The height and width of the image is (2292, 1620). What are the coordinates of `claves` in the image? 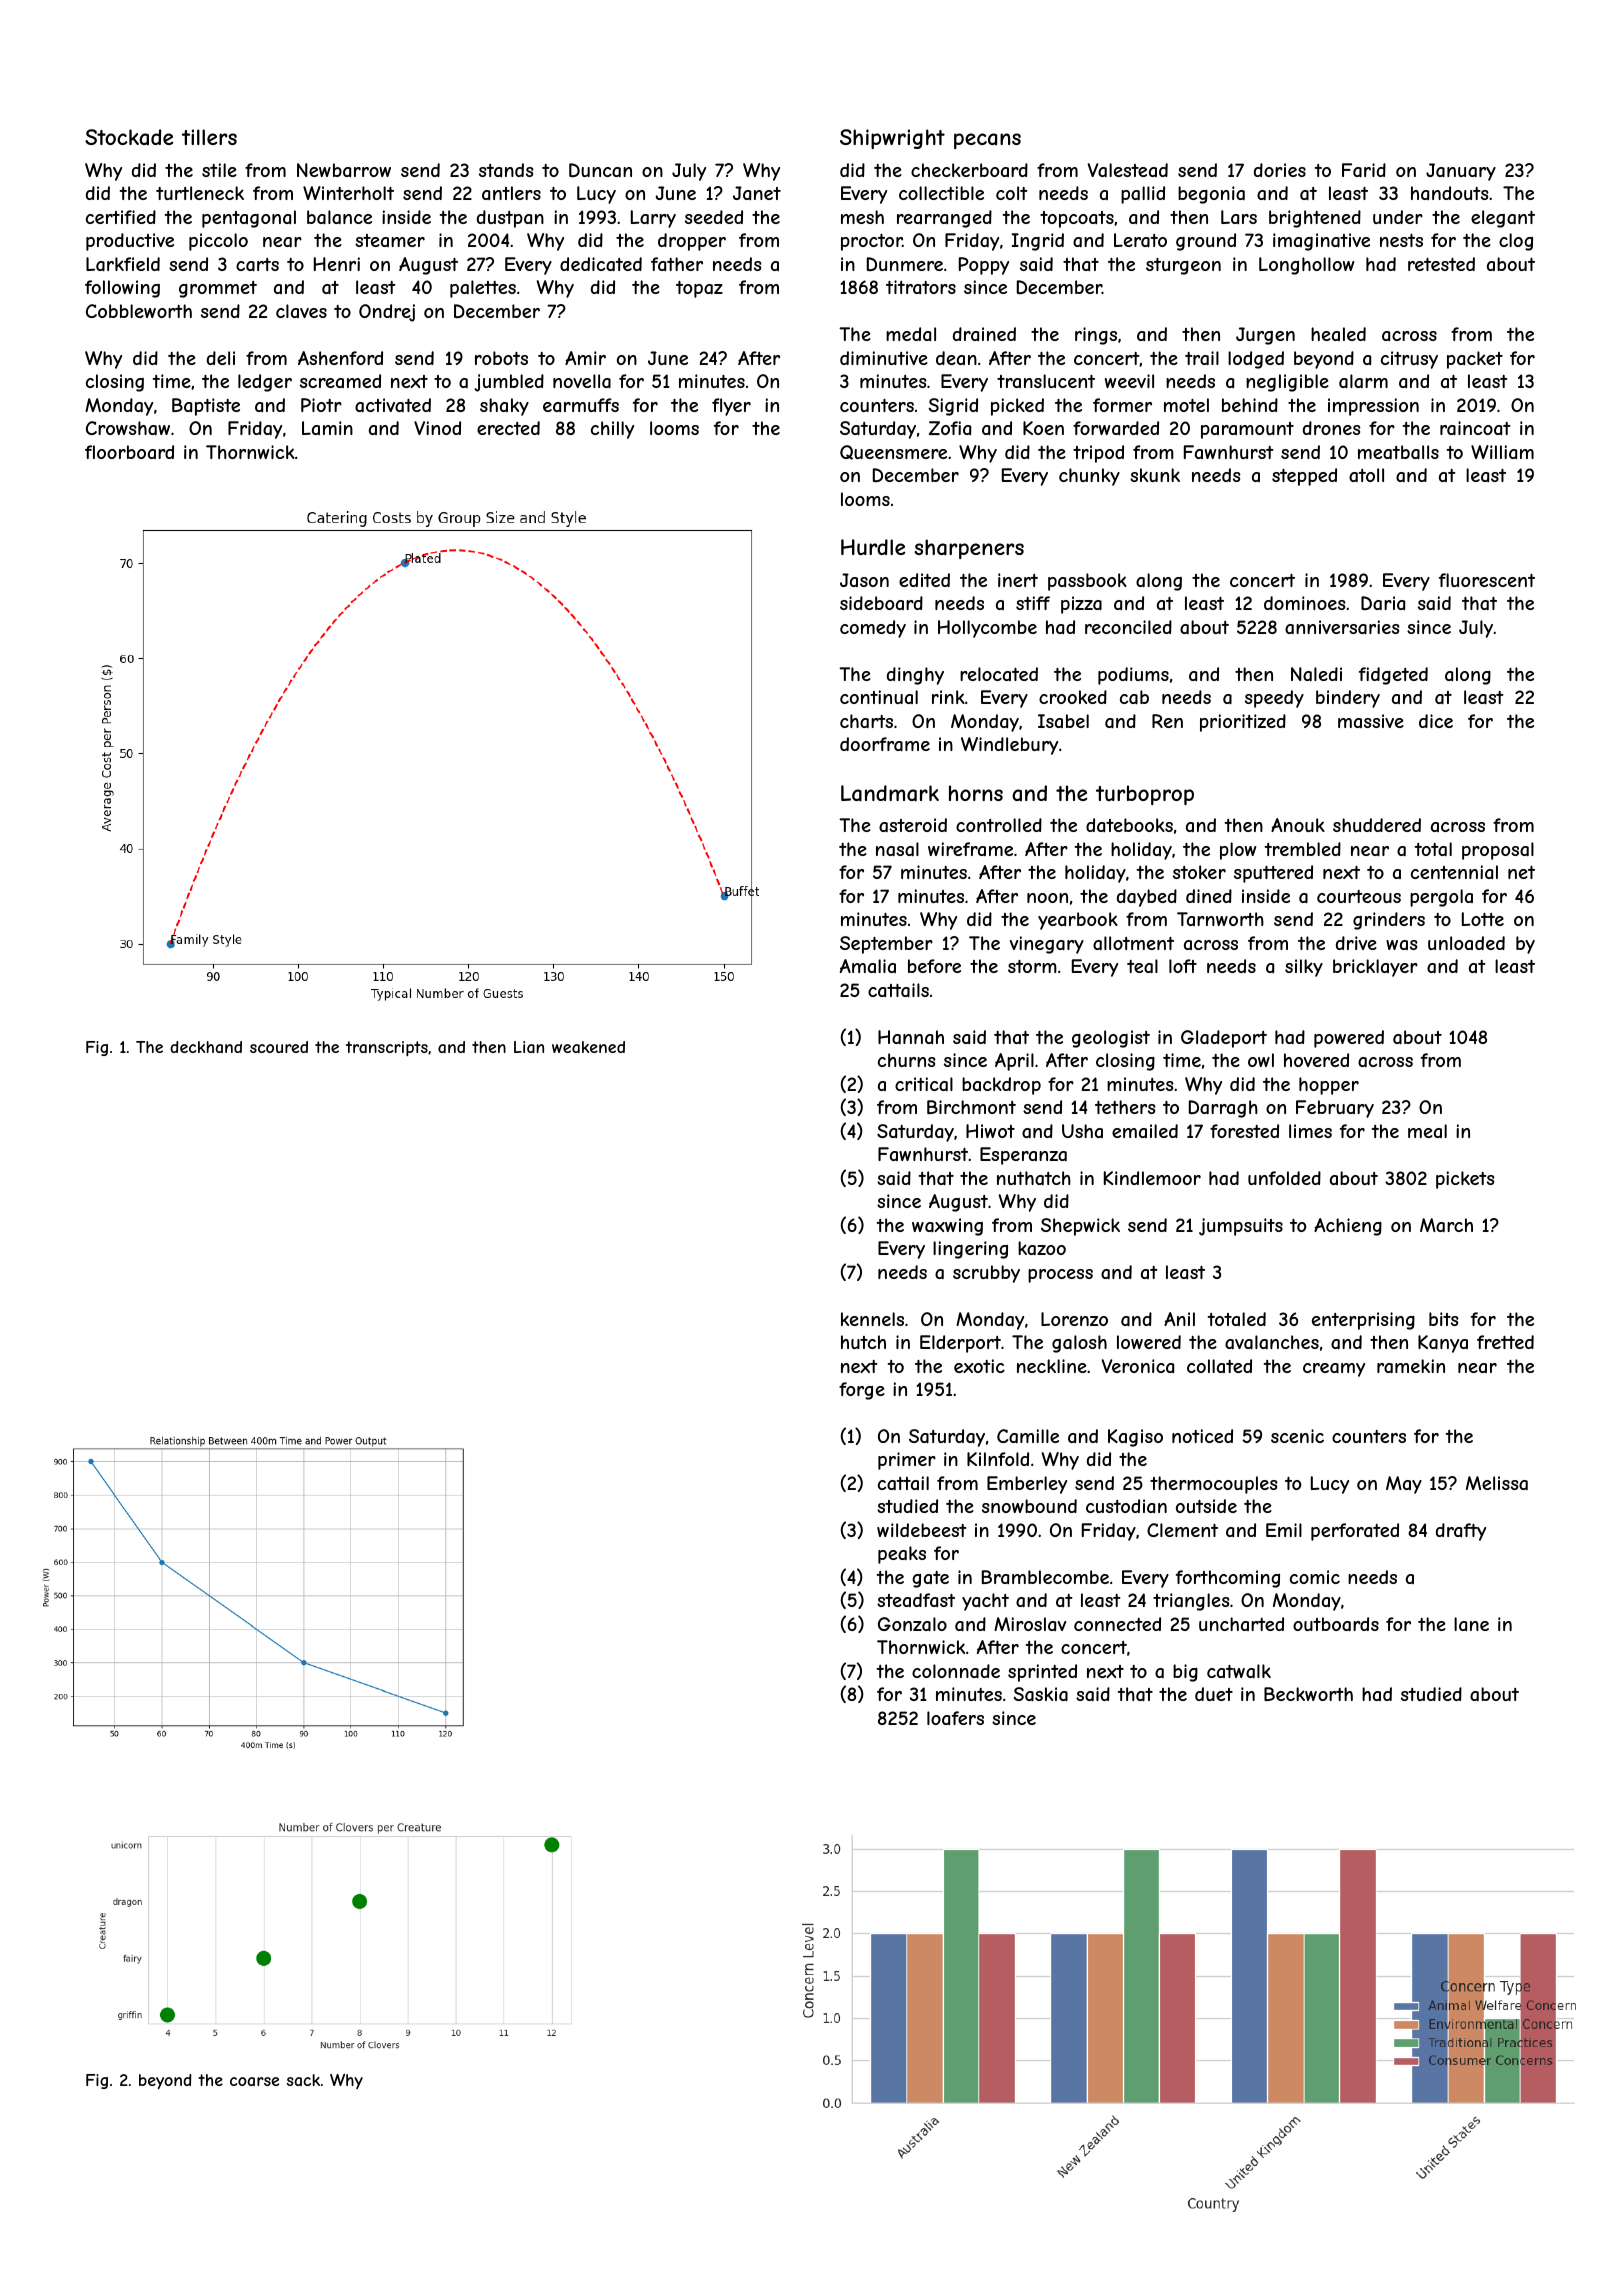 It's located at (301, 311).
